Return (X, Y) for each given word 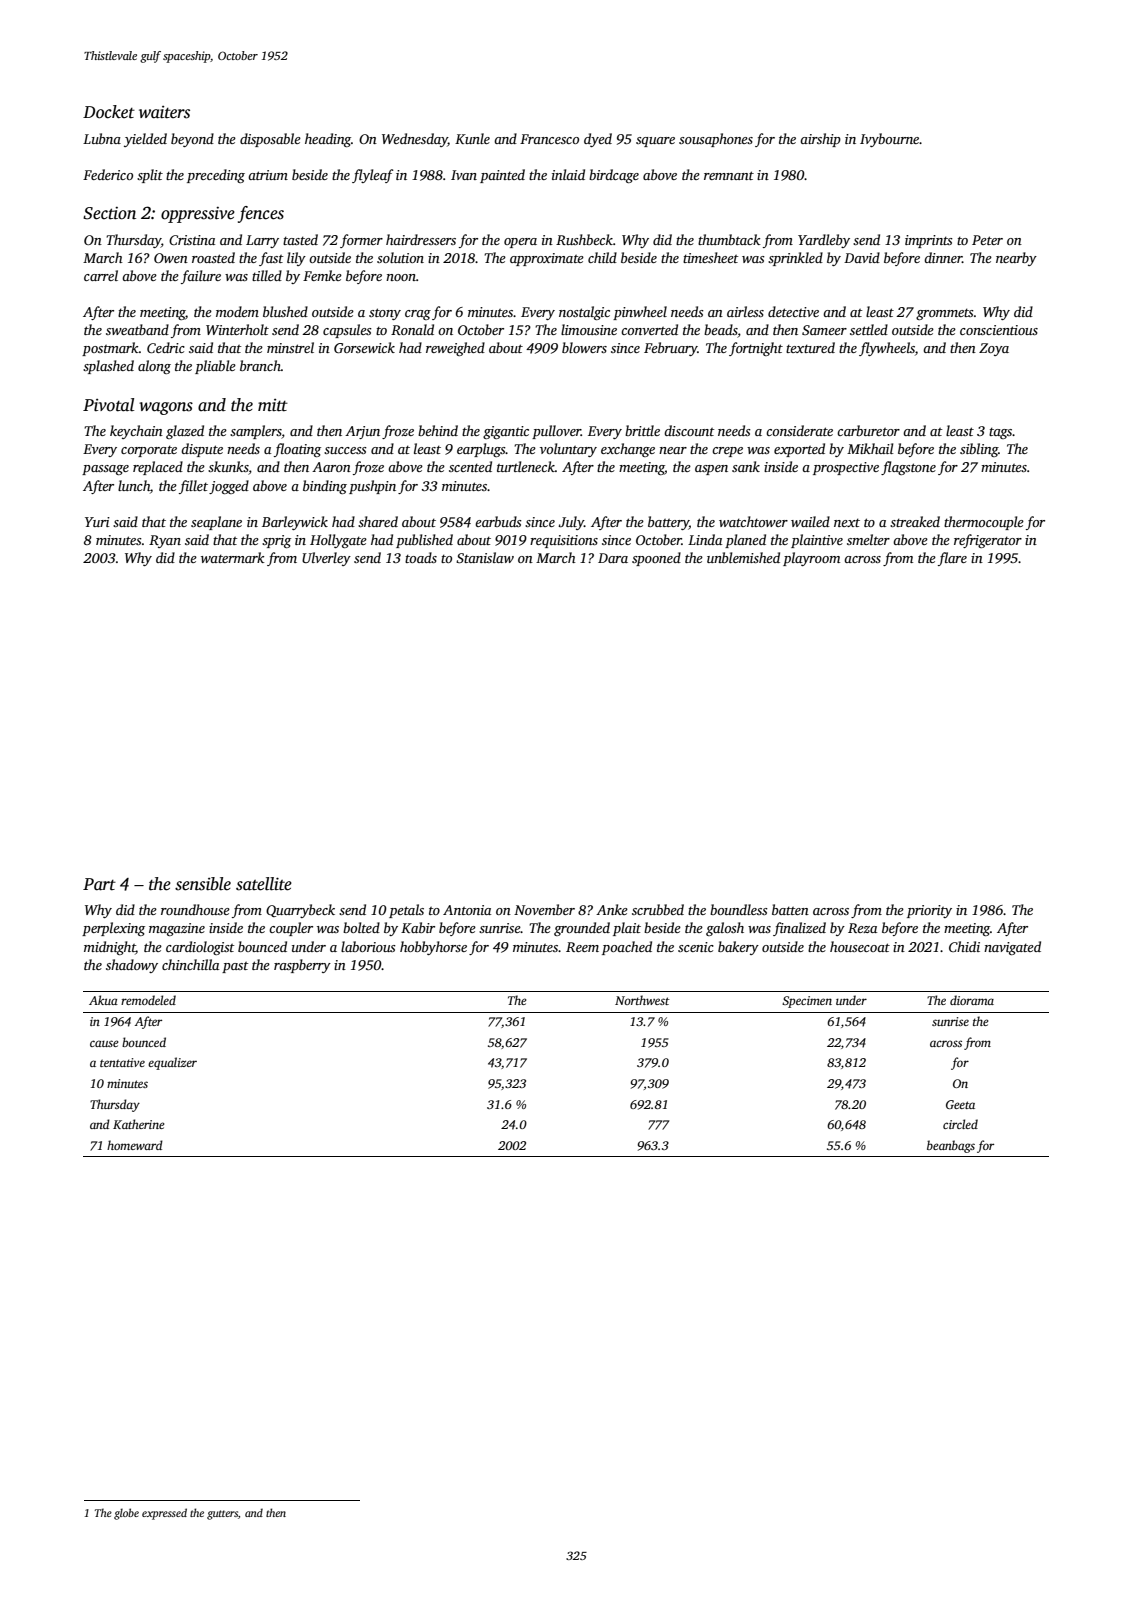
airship (820, 140)
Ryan (165, 541)
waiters (164, 112)
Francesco (549, 139)
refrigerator (988, 541)
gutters (222, 1515)
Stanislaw (485, 557)
